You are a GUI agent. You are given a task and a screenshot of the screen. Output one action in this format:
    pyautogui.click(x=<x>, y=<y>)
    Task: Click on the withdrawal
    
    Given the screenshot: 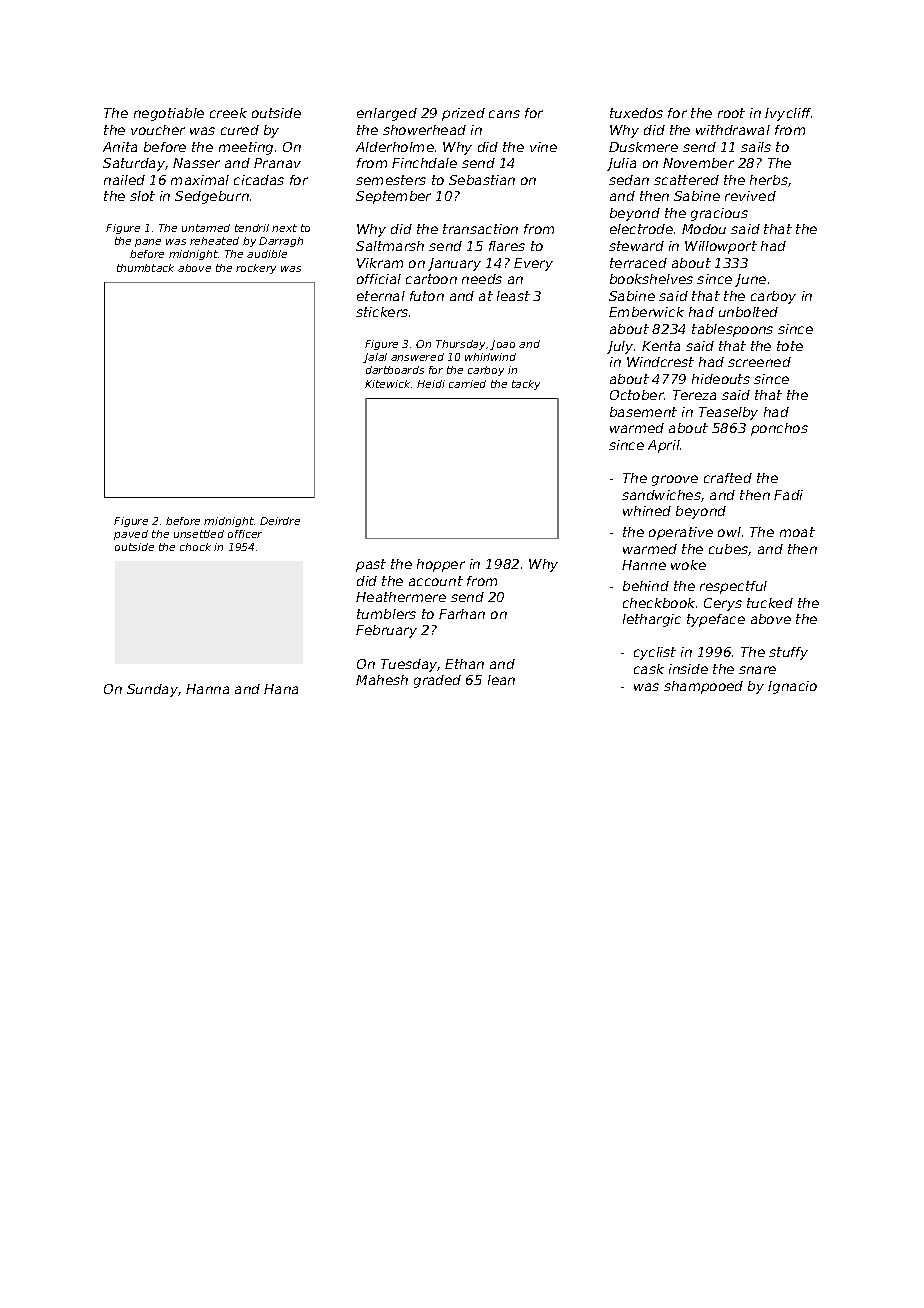 What is the action you would take?
    pyautogui.click(x=733, y=130)
